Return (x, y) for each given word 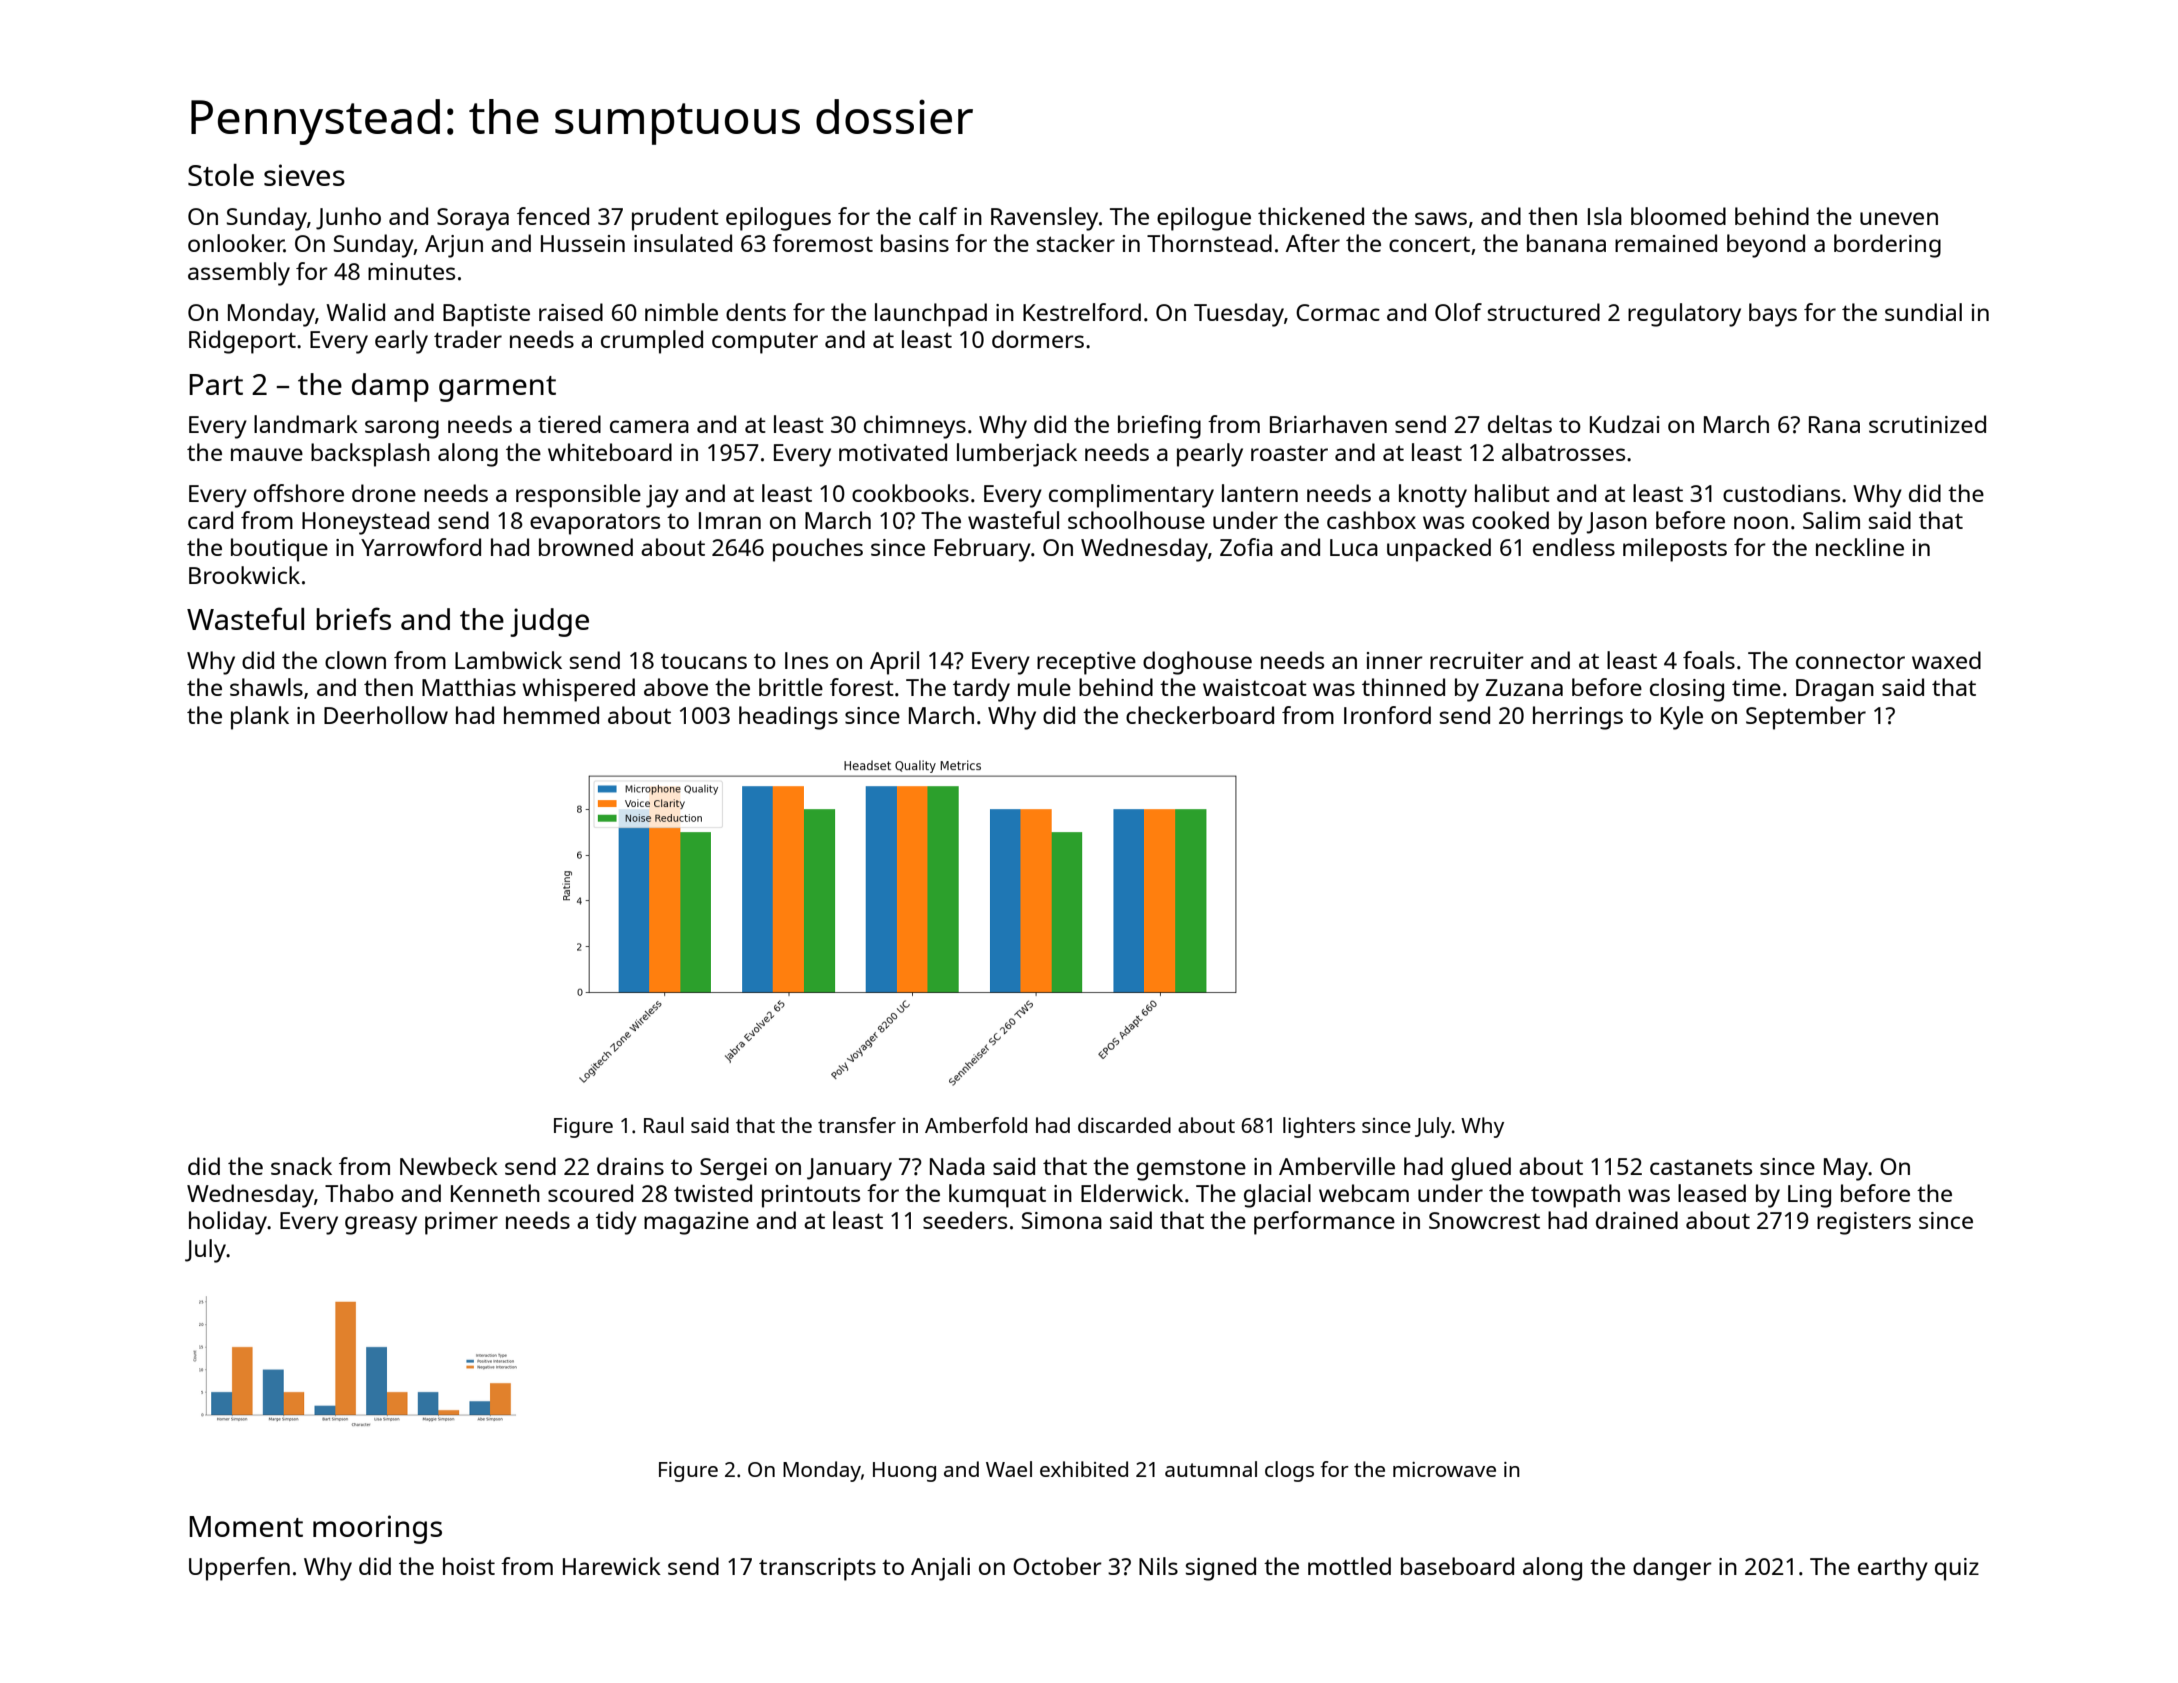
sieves (304, 175)
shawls (266, 687)
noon (1761, 522)
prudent (675, 219)
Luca (1354, 547)
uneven (1899, 218)
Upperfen (239, 1569)
